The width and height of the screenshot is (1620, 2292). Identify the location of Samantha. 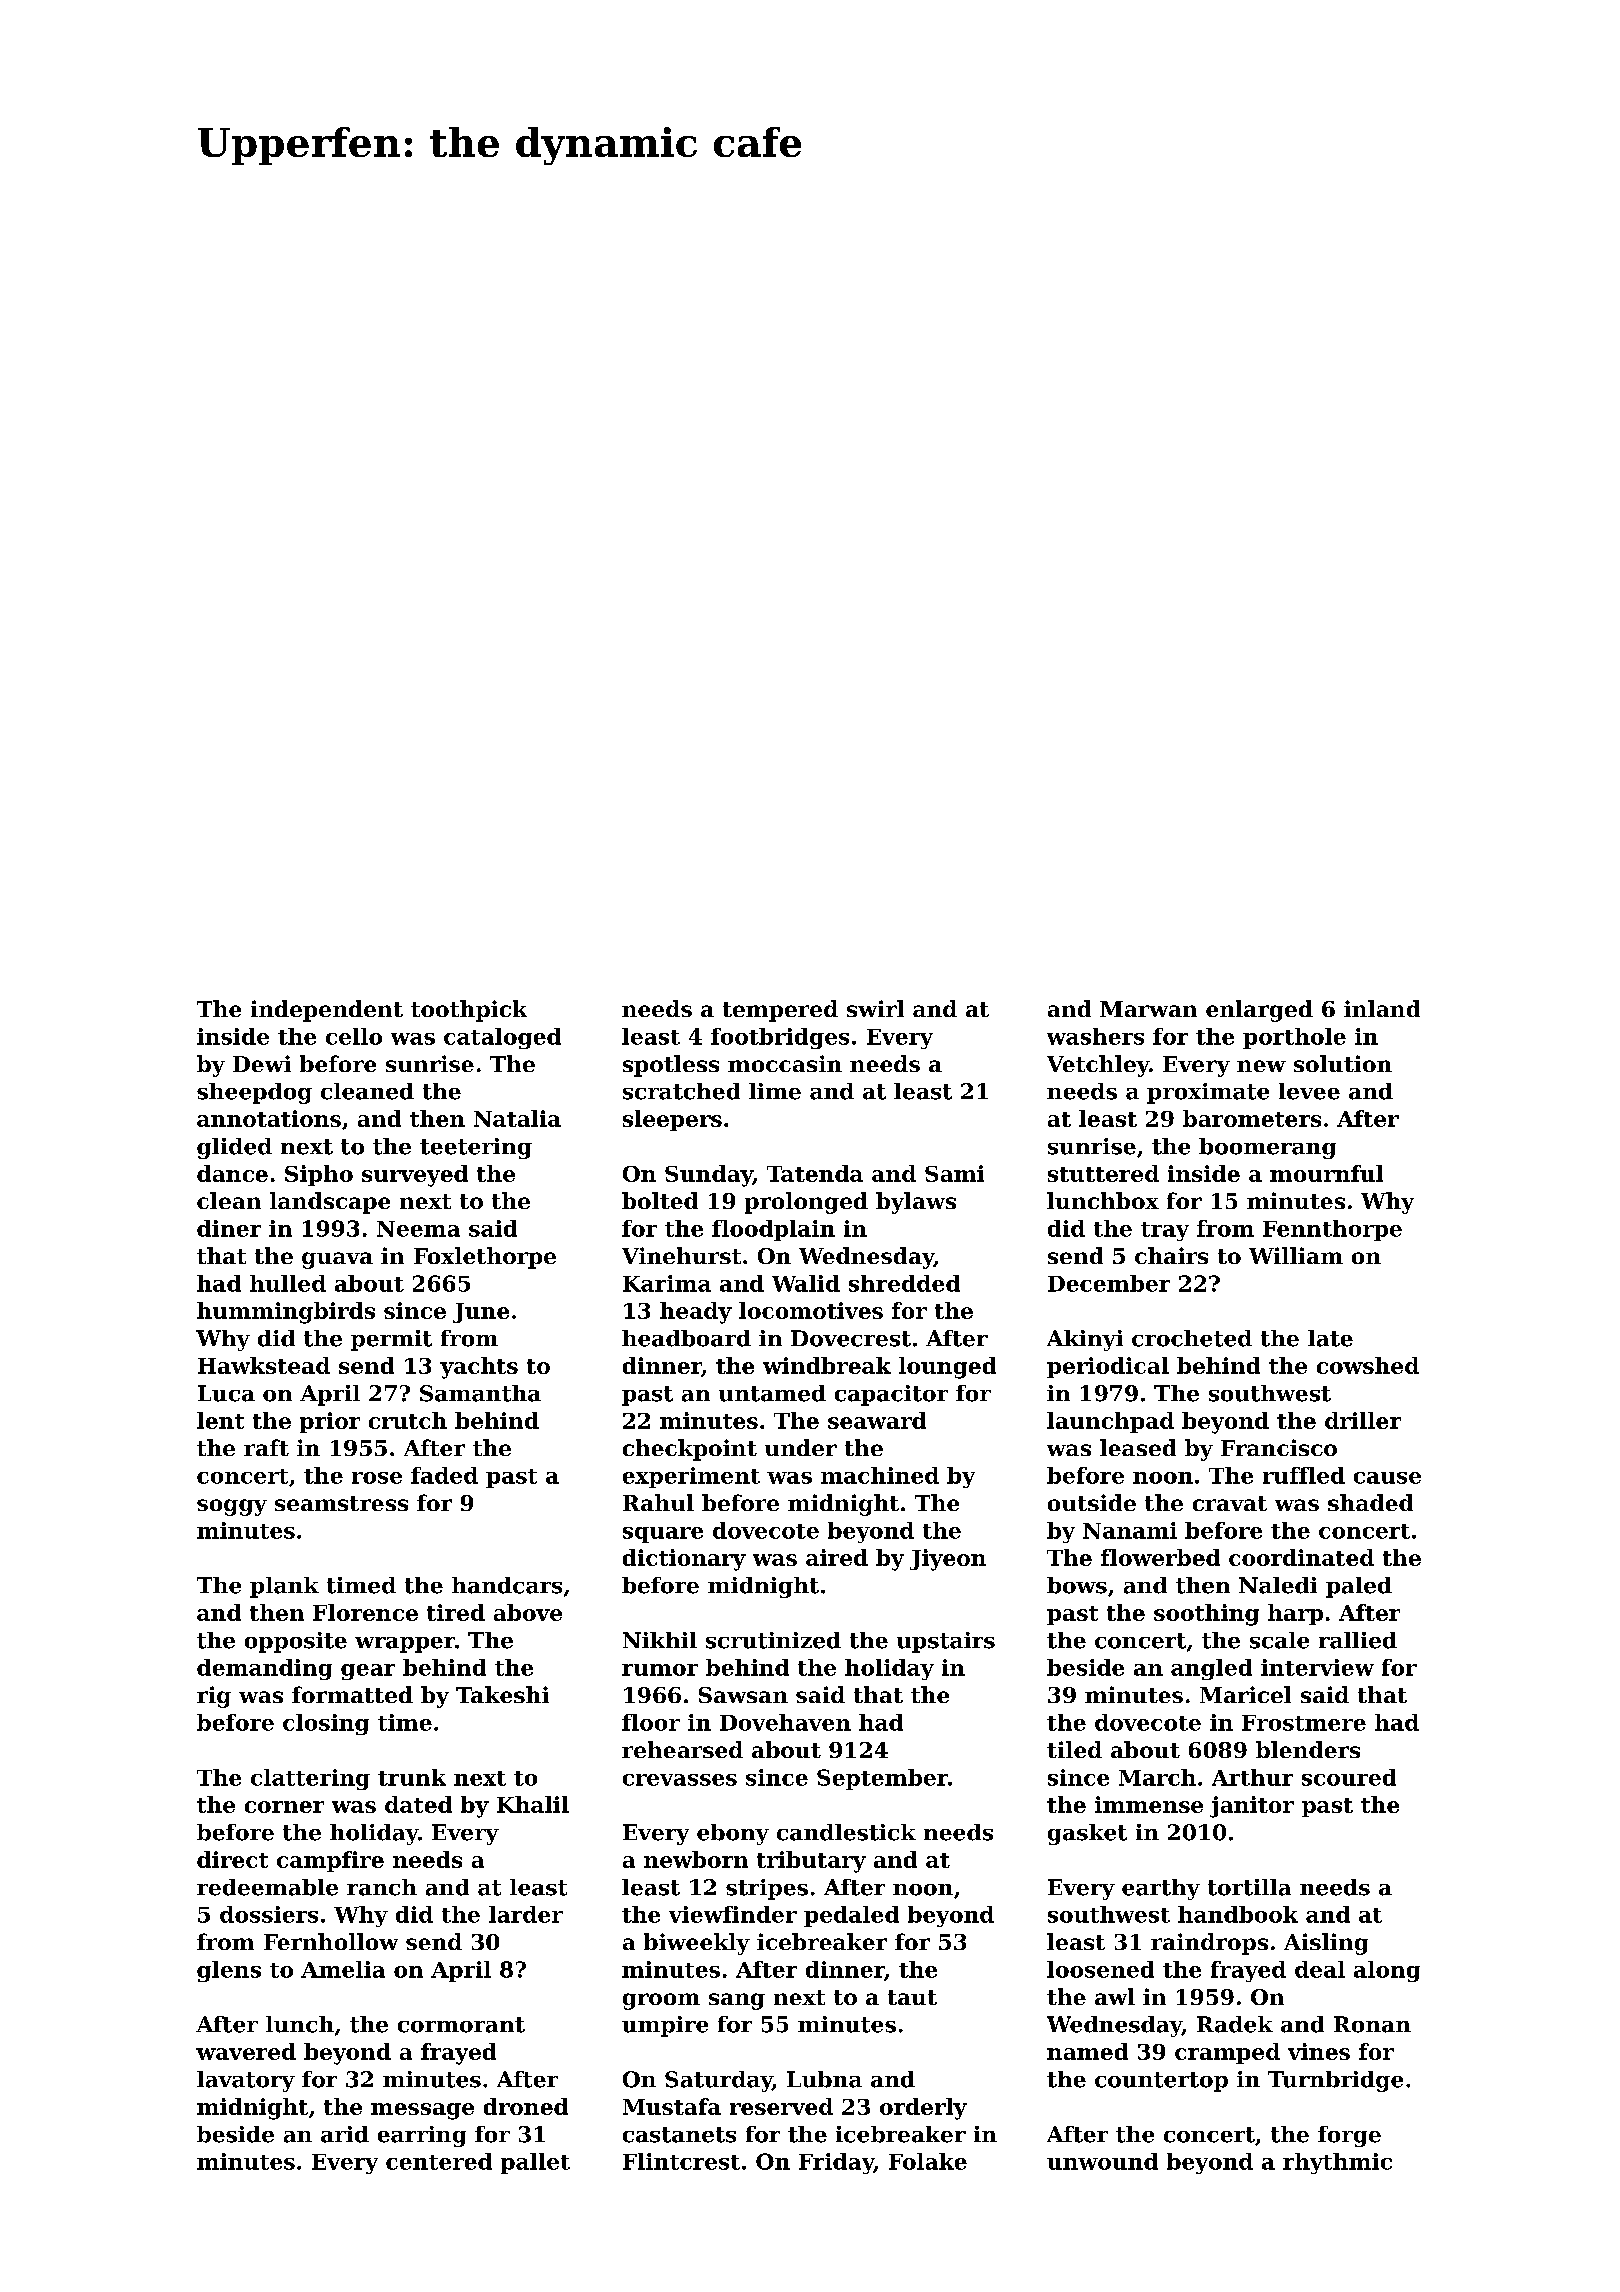
(480, 1393).
